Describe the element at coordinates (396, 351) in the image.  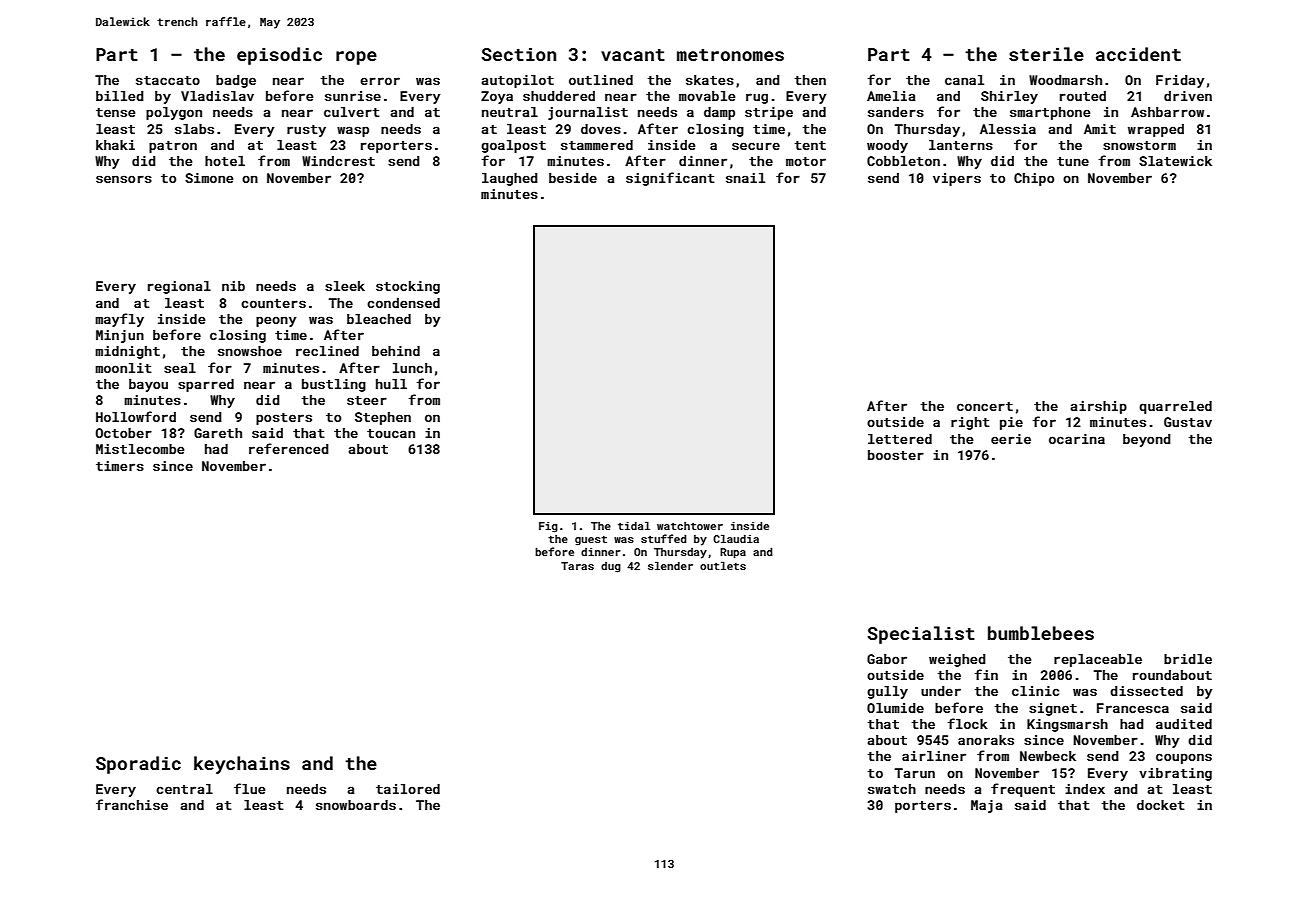
I see `behind` at that location.
